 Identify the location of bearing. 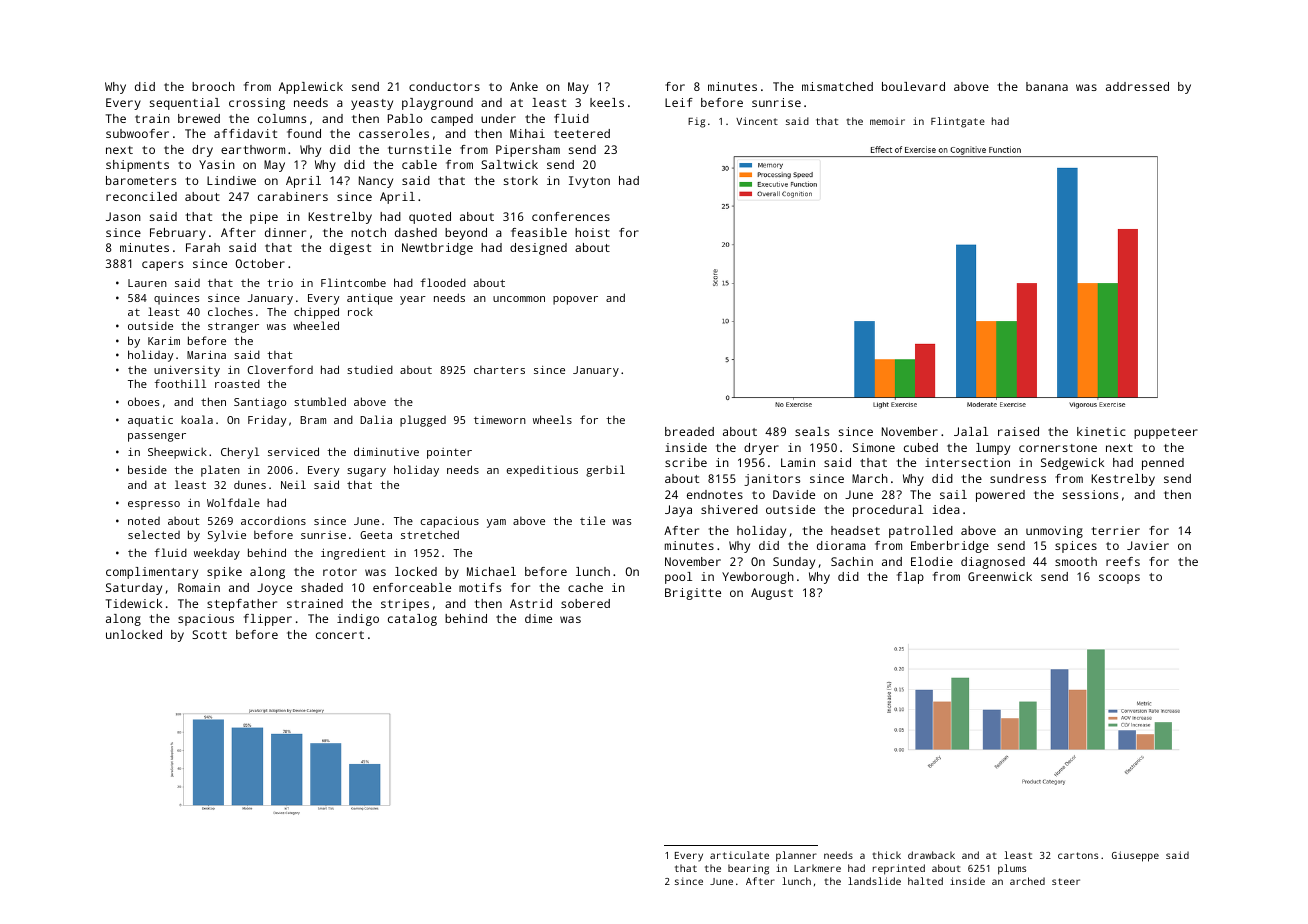
(748, 869).
